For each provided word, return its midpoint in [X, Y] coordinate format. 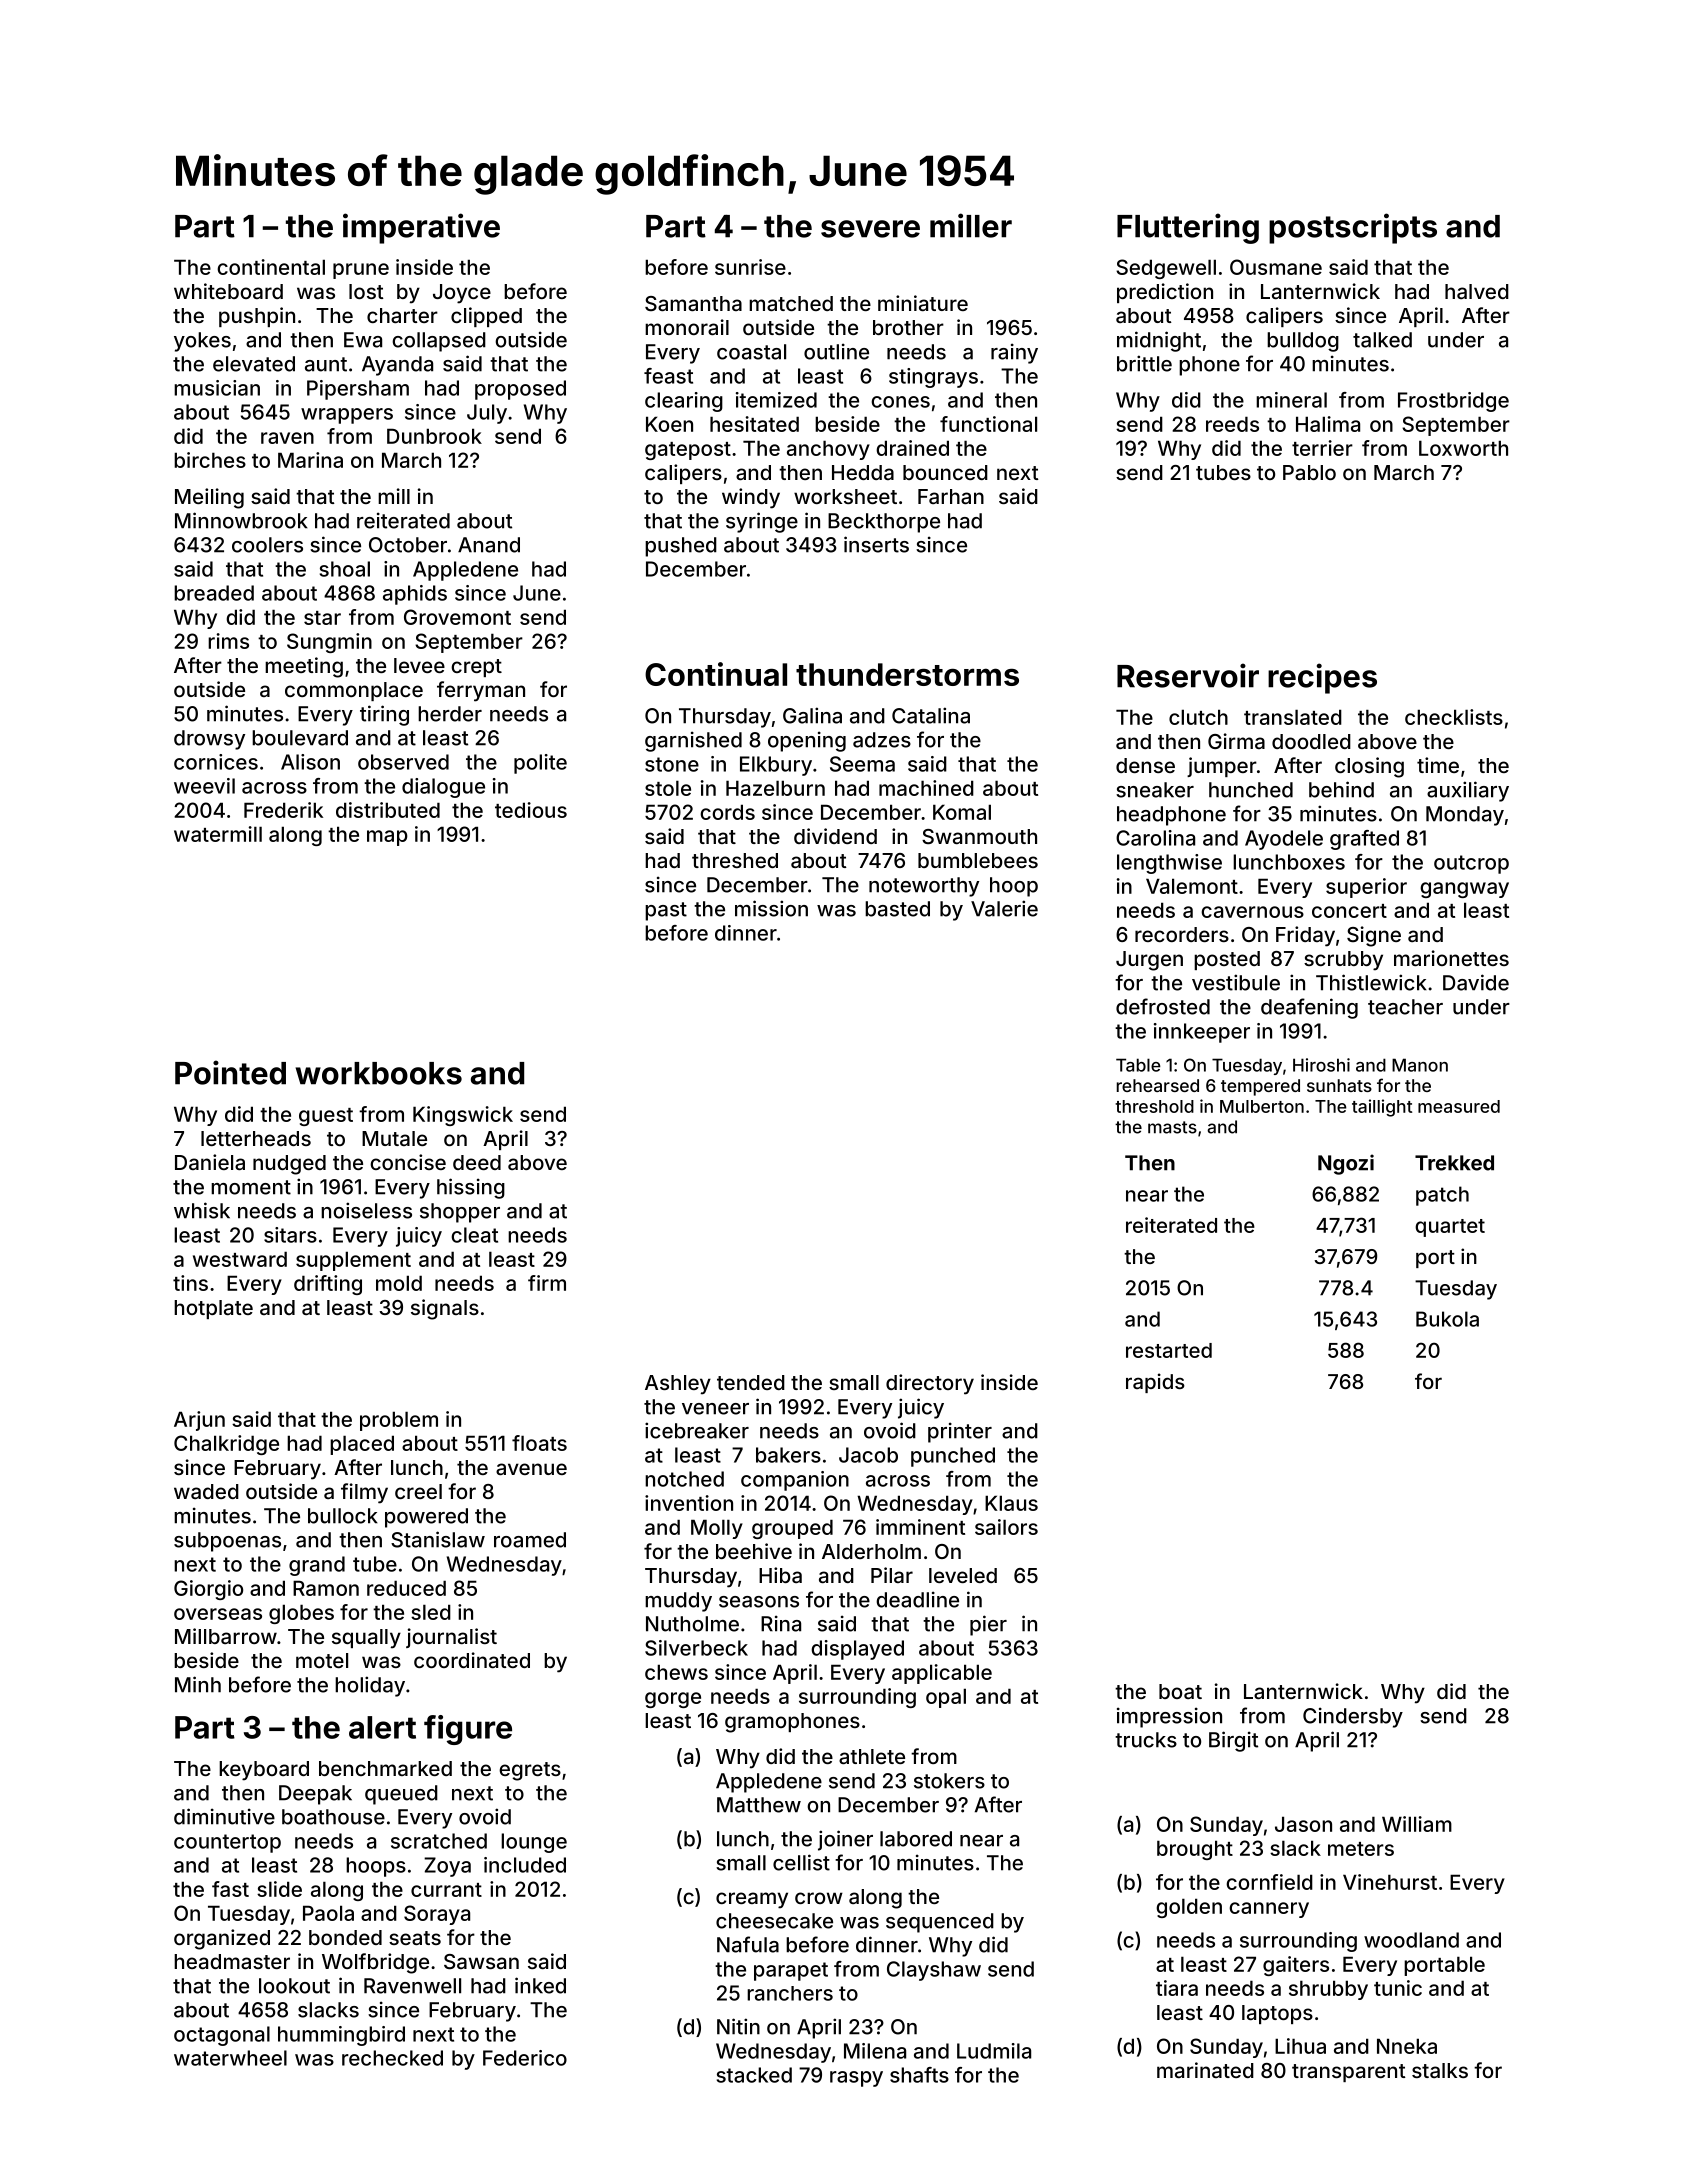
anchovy [828, 450]
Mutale [394, 1138]
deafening [1309, 1008]
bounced [945, 472]
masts [1172, 1127]
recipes [1322, 678]
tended [751, 1382]
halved [1477, 291]
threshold [1154, 1106]
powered [426, 1518]
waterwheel [230, 2058]
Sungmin [329, 643]
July [487, 414]
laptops [1277, 2014]
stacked [754, 2075]
